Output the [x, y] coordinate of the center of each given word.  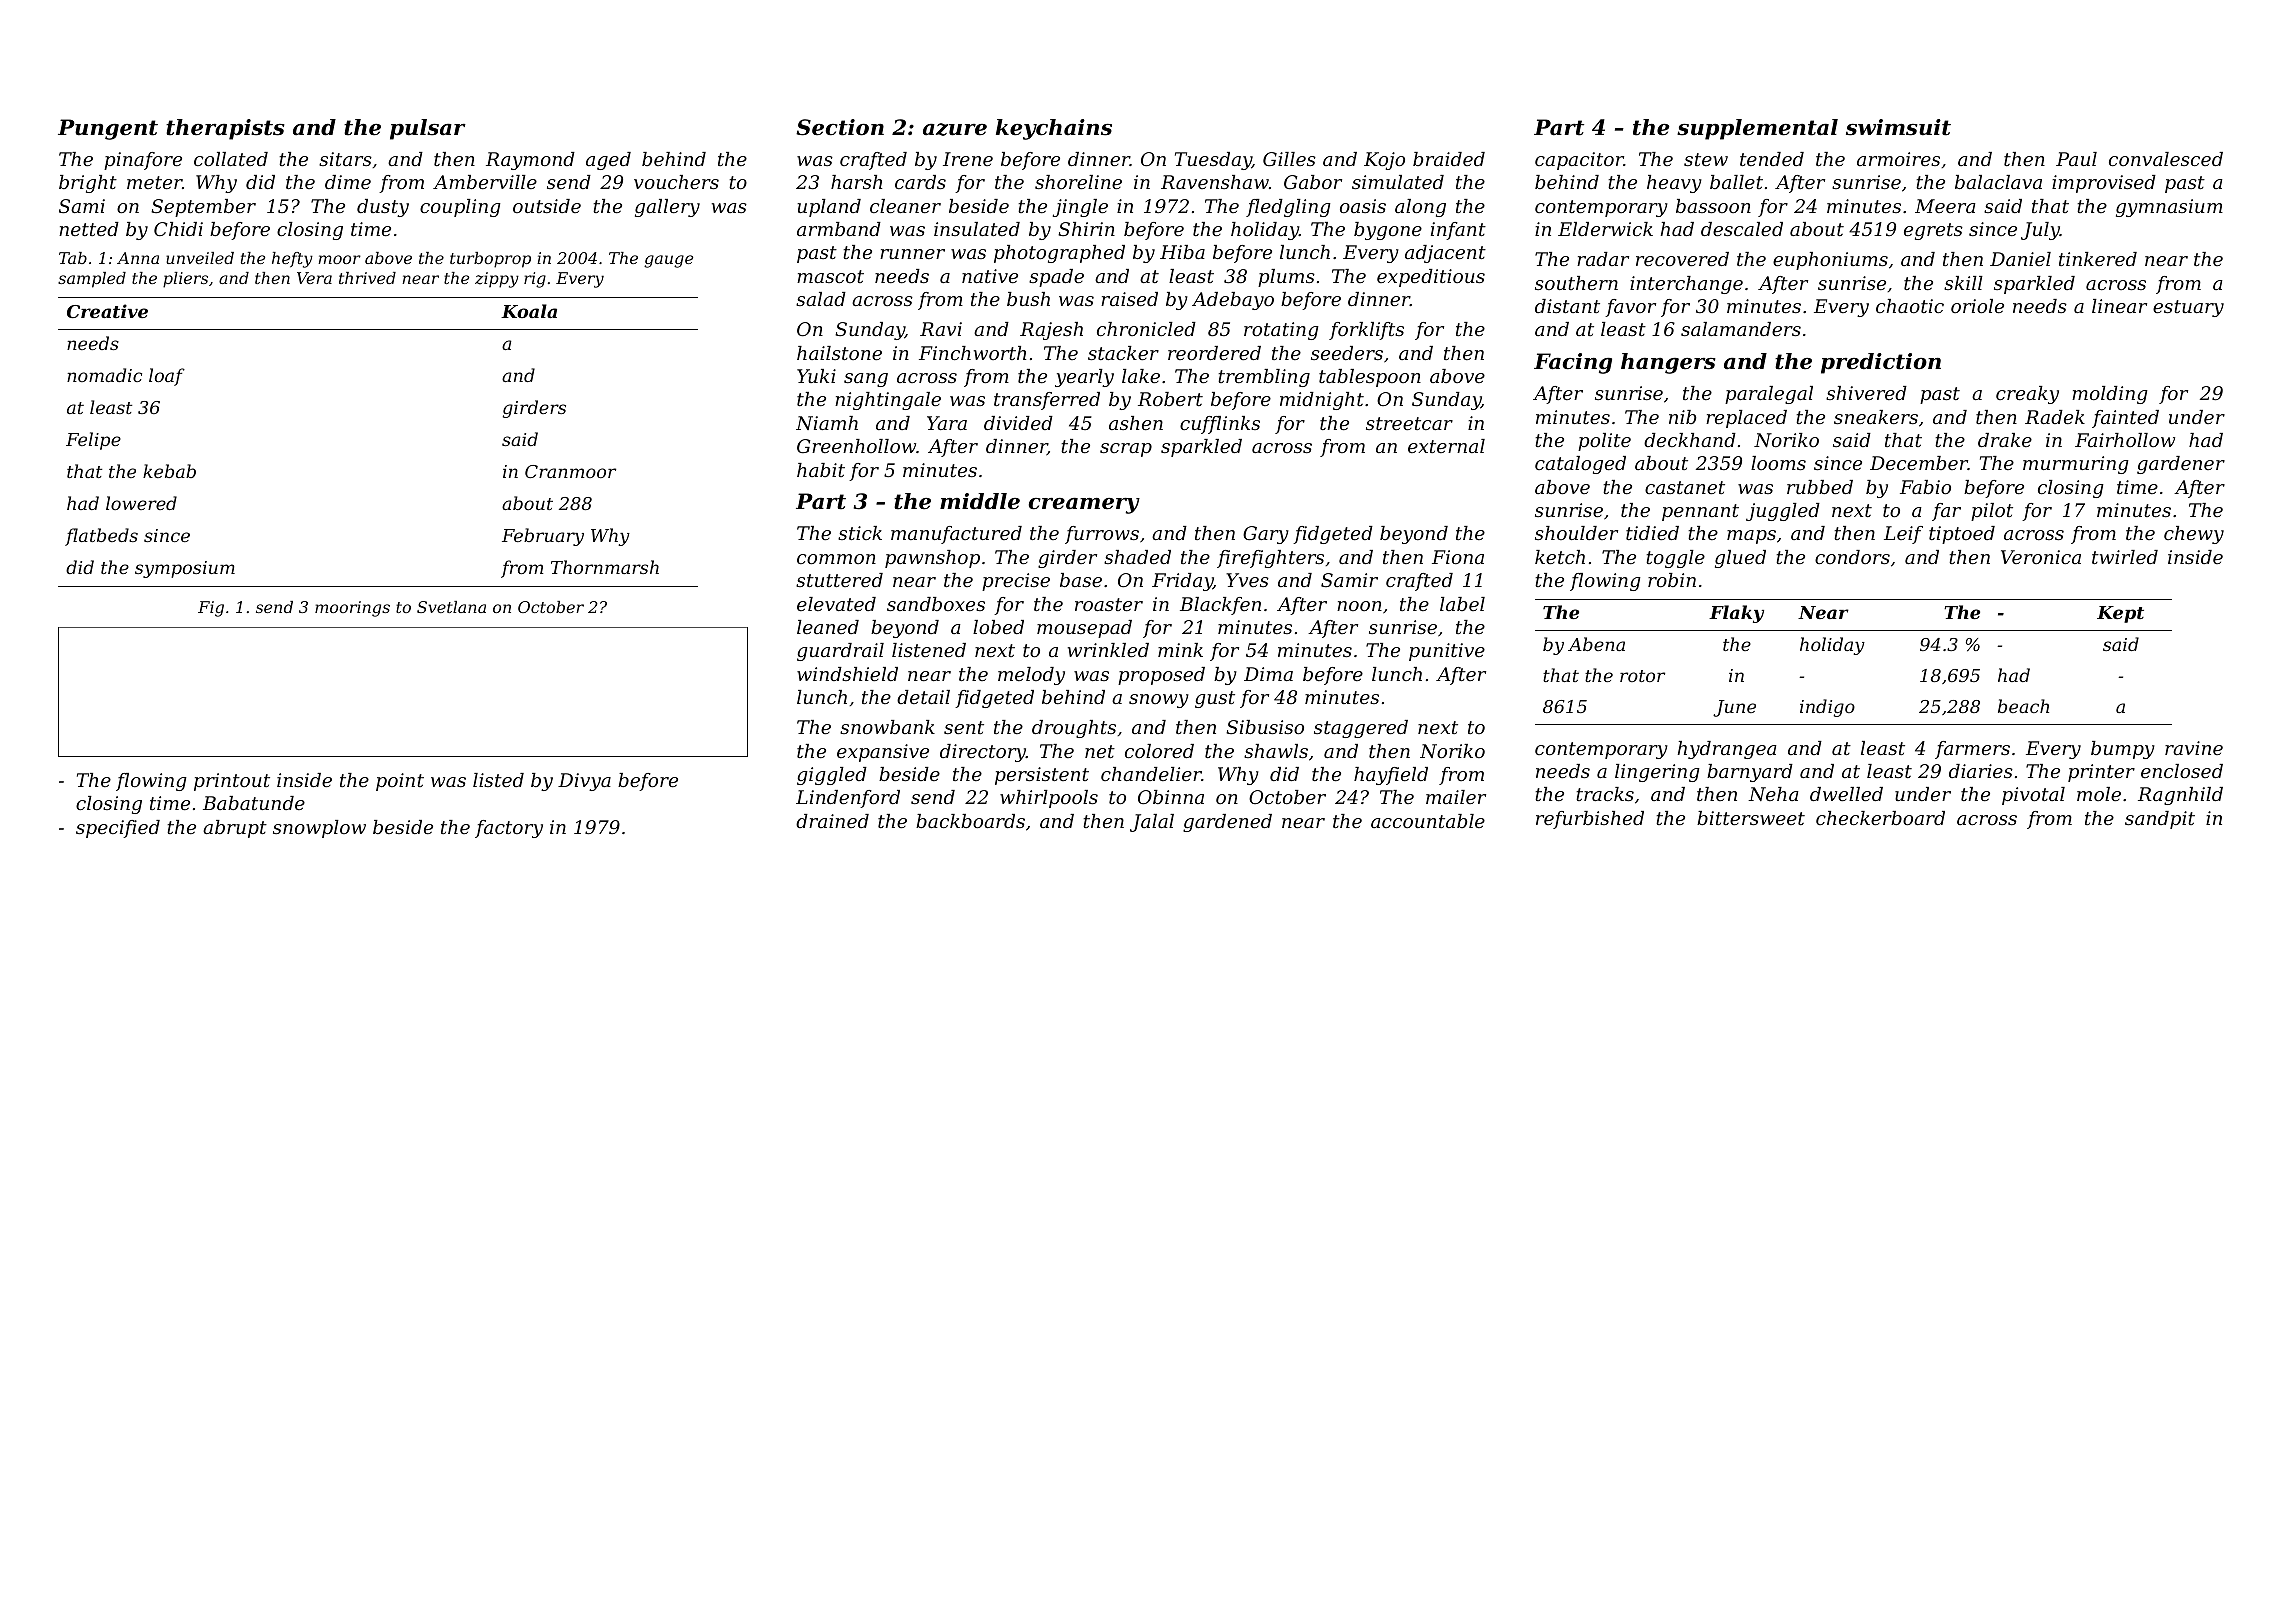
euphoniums [1830, 261]
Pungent [108, 129]
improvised [2104, 184]
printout [232, 782]
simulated [1398, 182]
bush [1028, 299]
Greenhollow [856, 446]
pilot [1992, 512]
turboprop [490, 260]
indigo [1827, 708]
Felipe [93, 441]
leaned [828, 627]
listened [929, 650]
